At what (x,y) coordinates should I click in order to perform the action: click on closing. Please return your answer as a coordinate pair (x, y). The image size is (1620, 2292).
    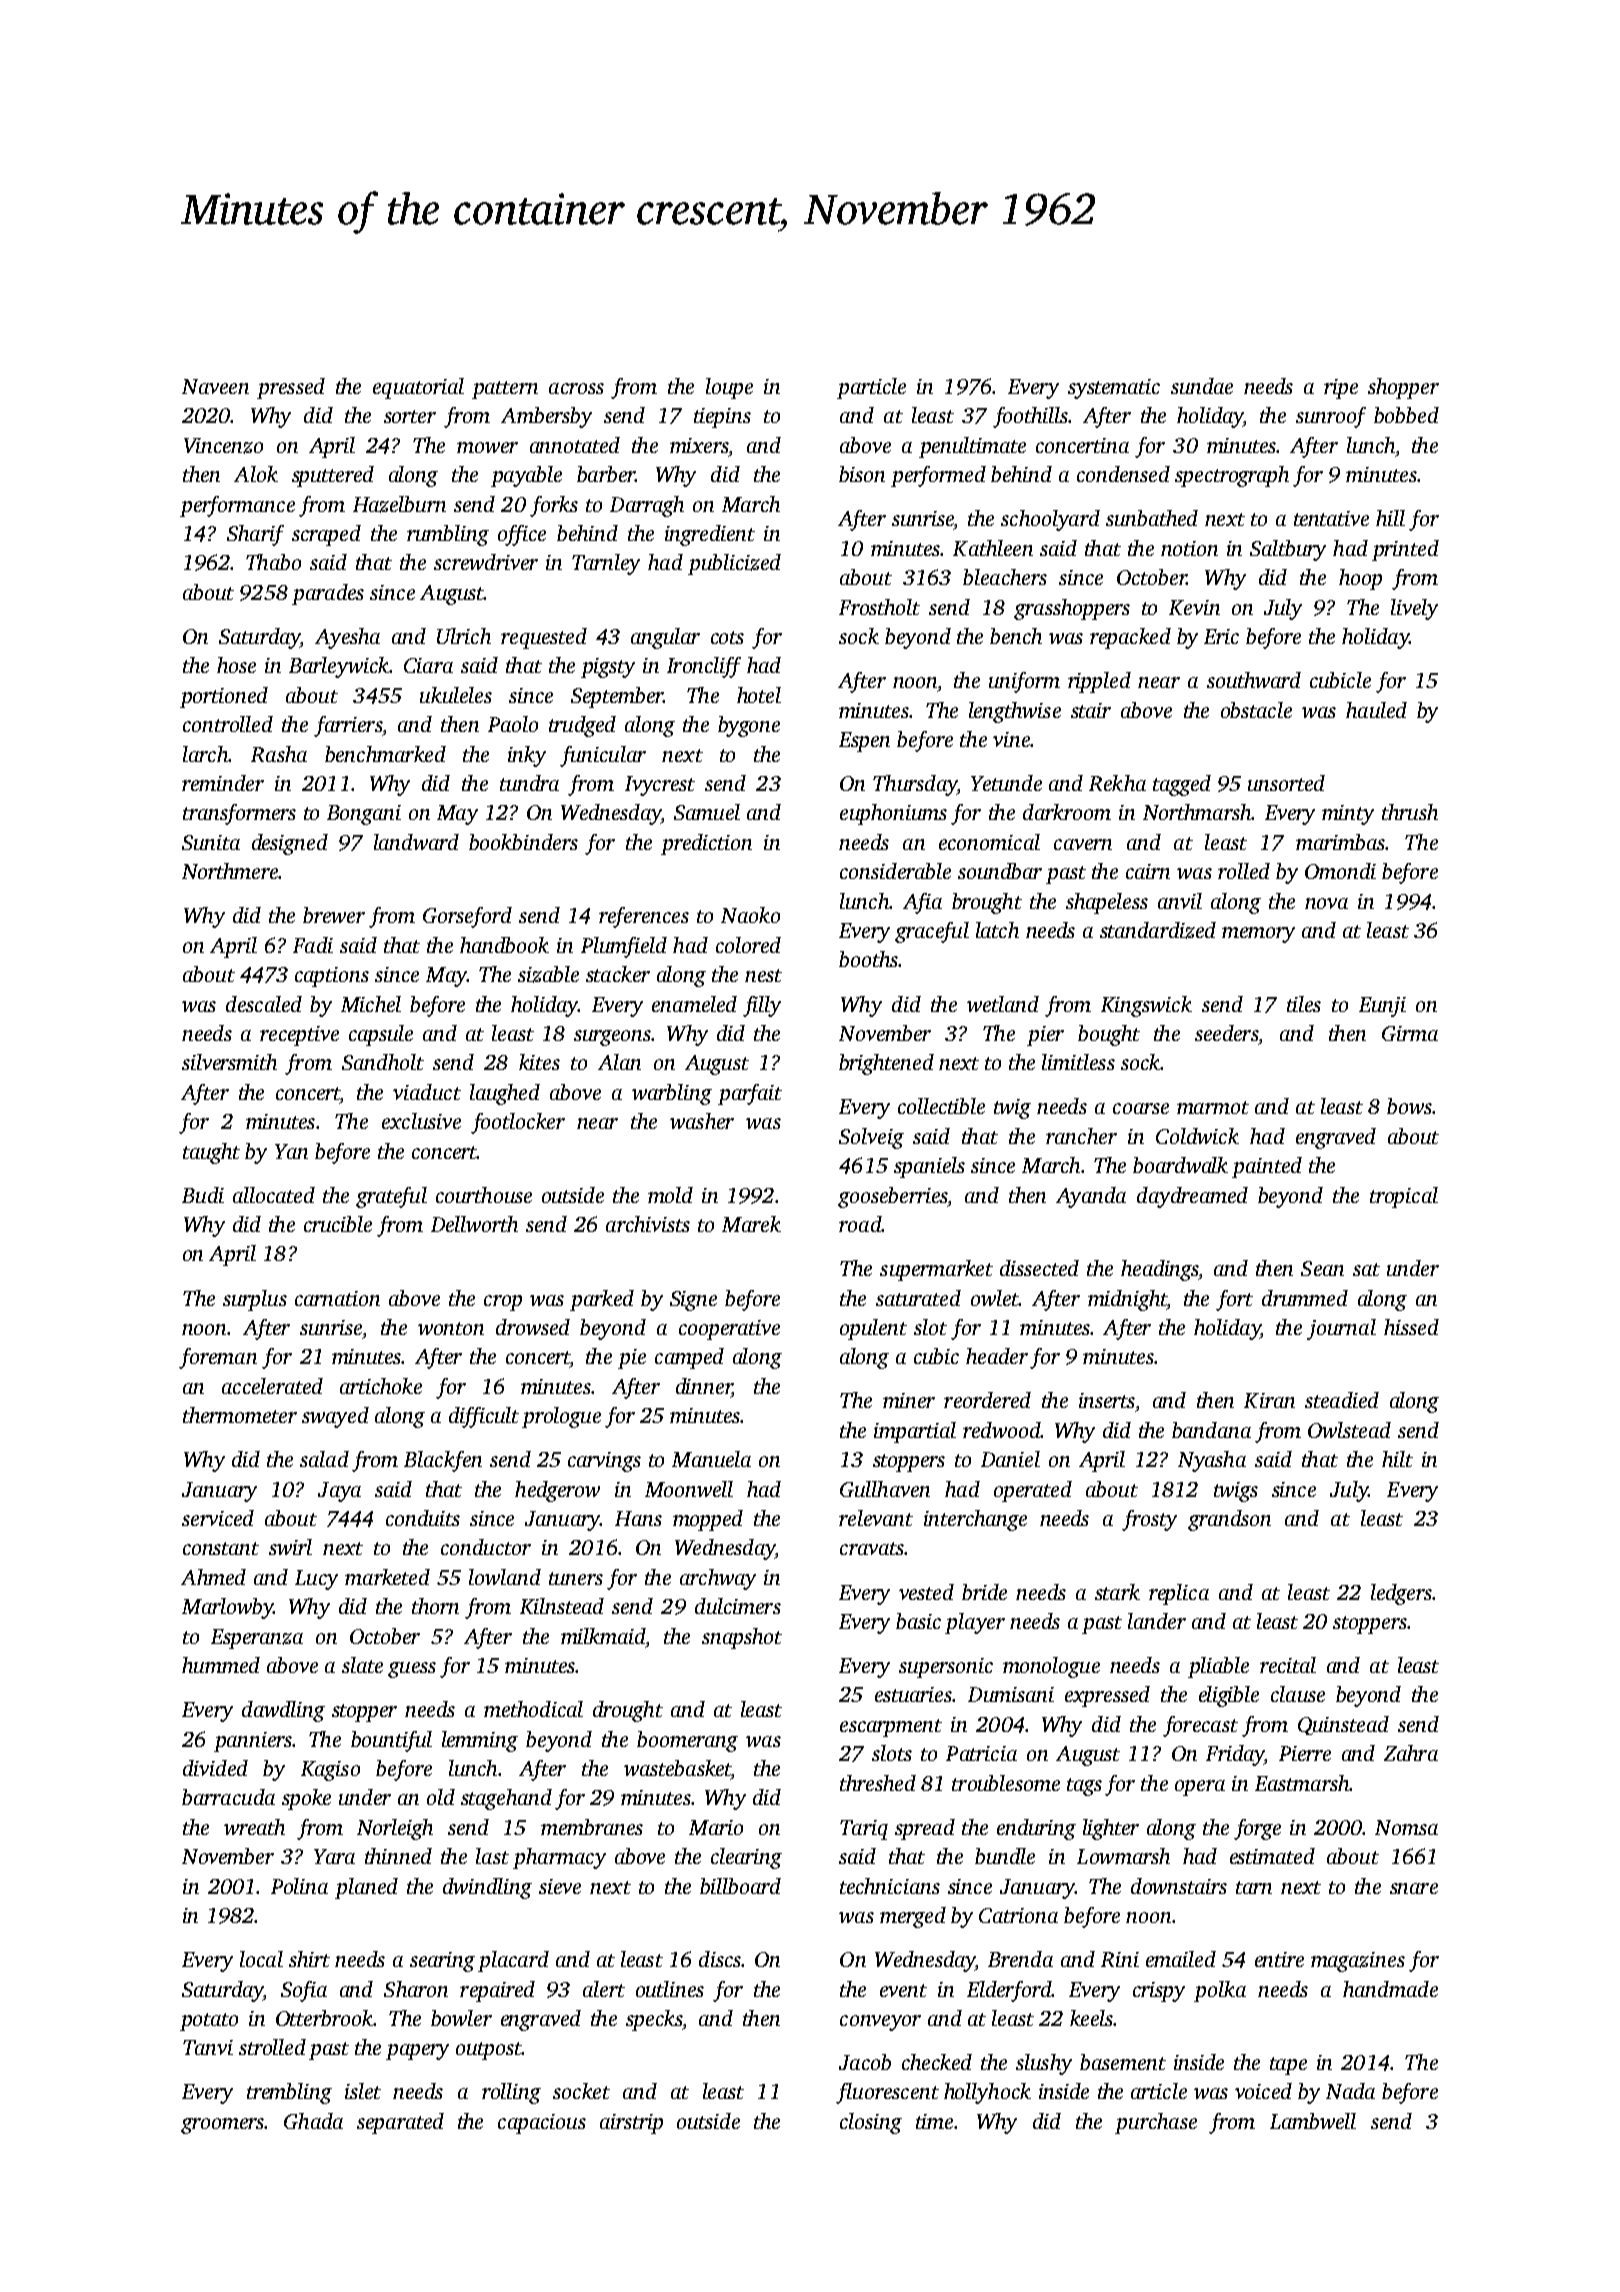
    Looking at the image, I should click on (871, 2123).
